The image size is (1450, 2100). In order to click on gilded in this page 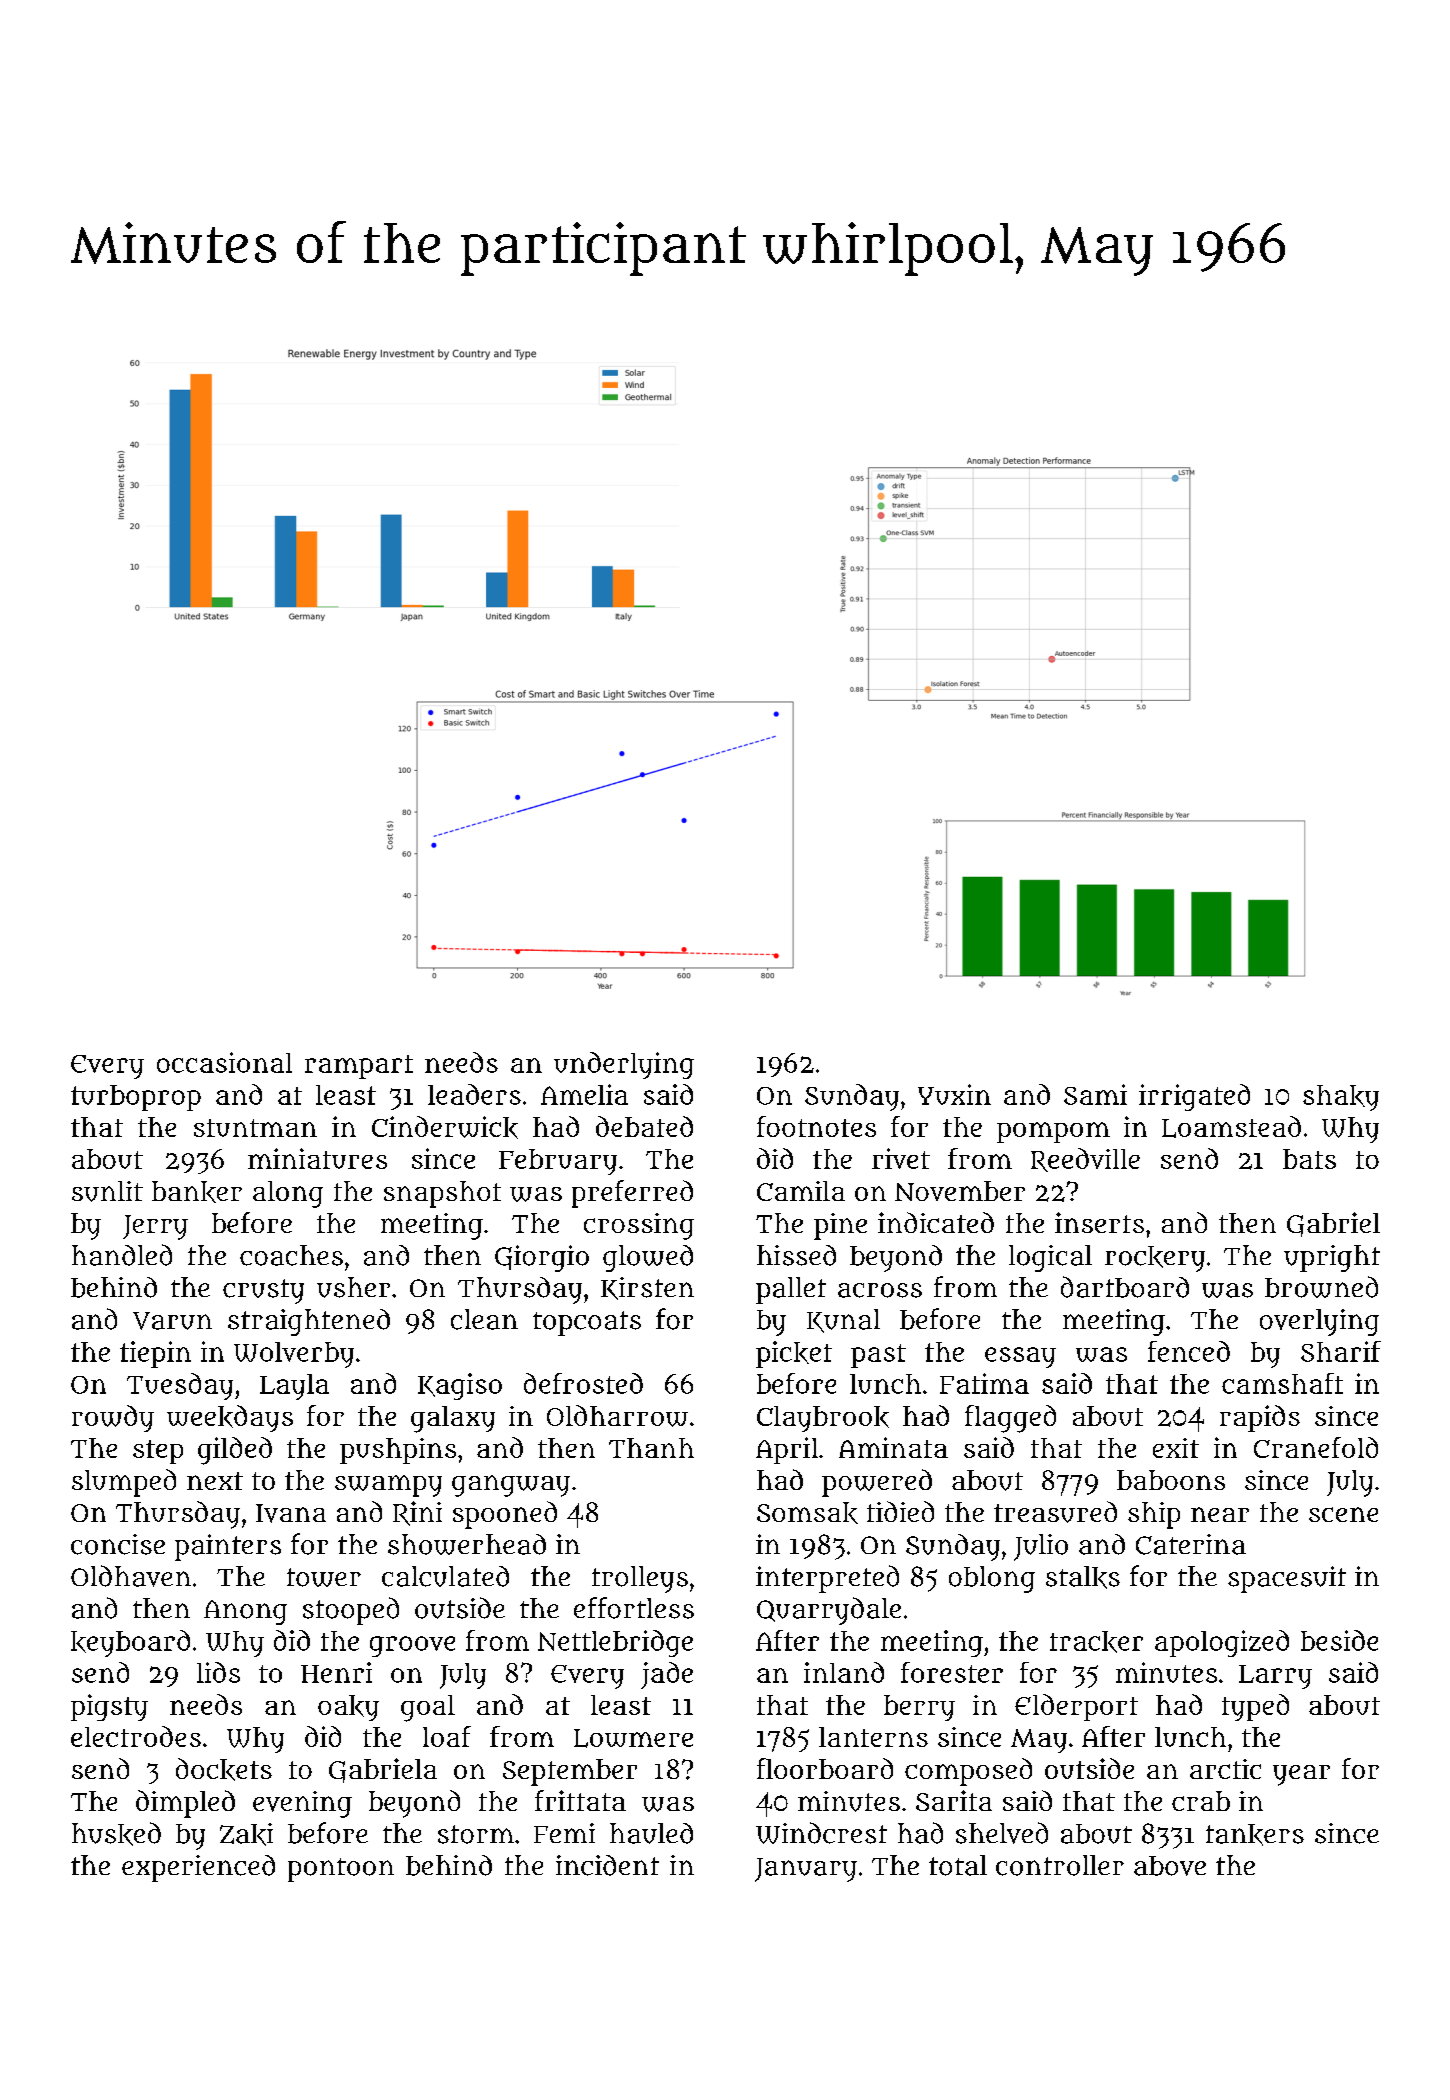, I will do `click(235, 1451)`.
